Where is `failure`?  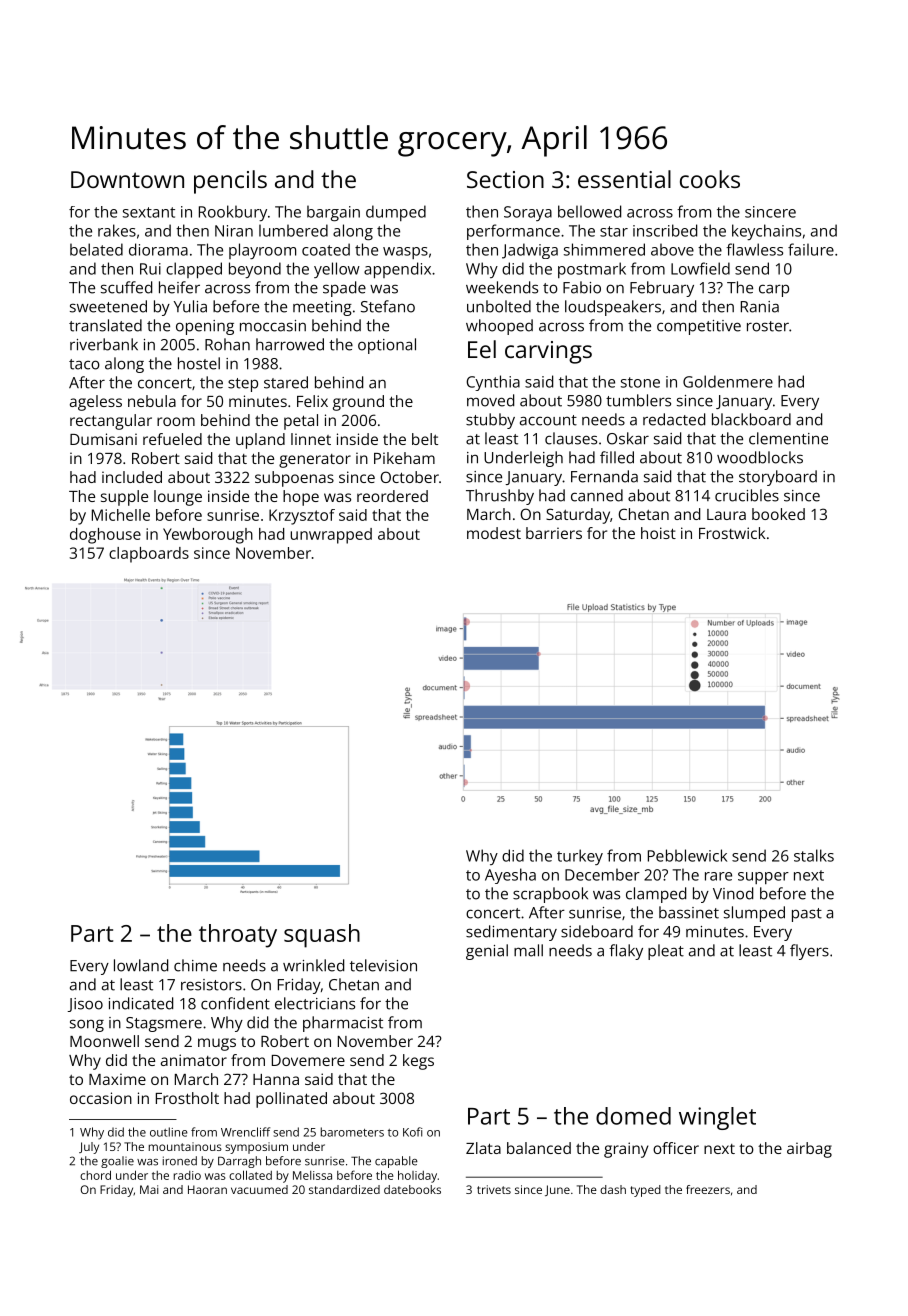 failure is located at coordinates (811, 249).
